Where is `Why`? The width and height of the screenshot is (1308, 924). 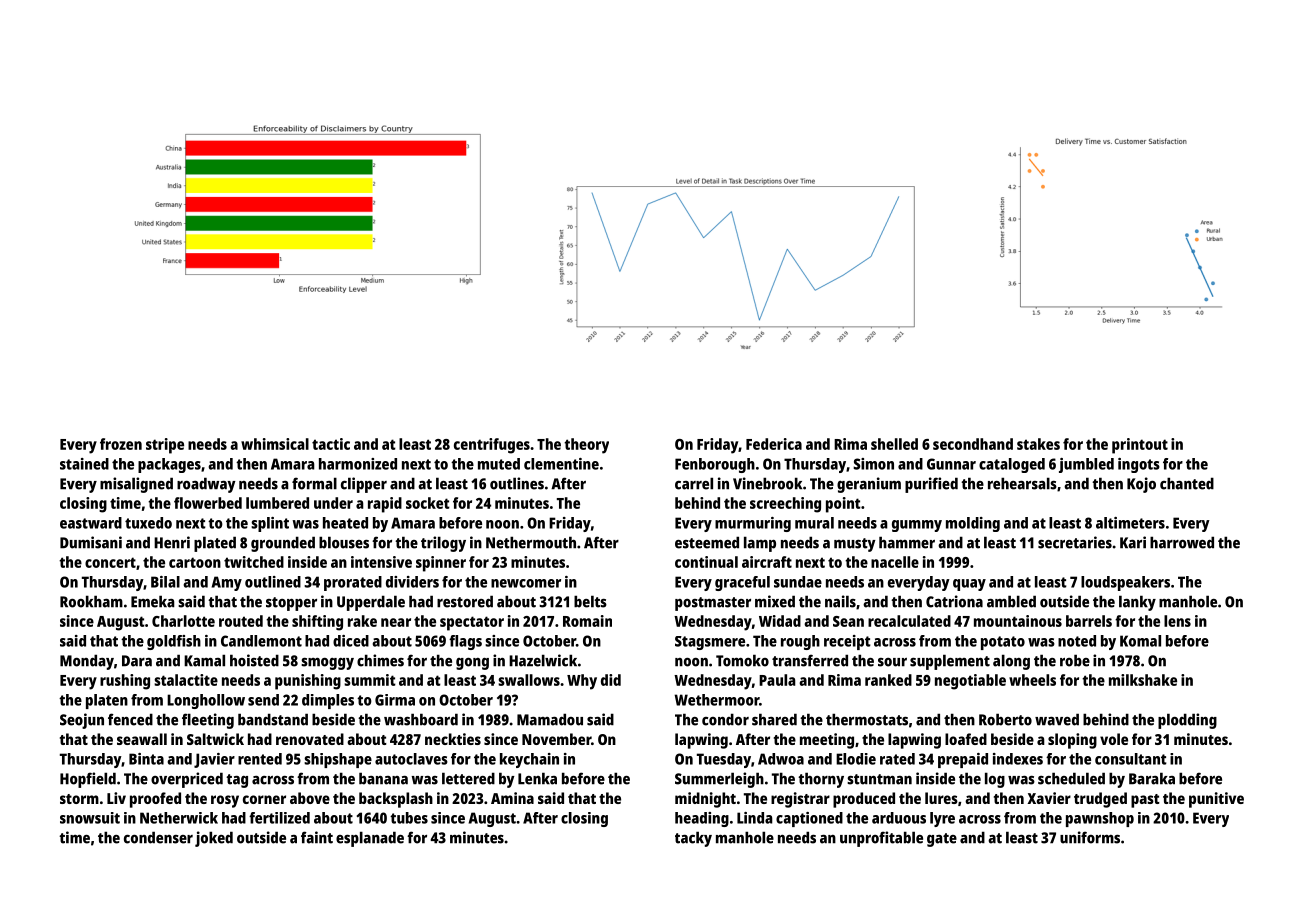
Why is located at coordinates (582, 682).
